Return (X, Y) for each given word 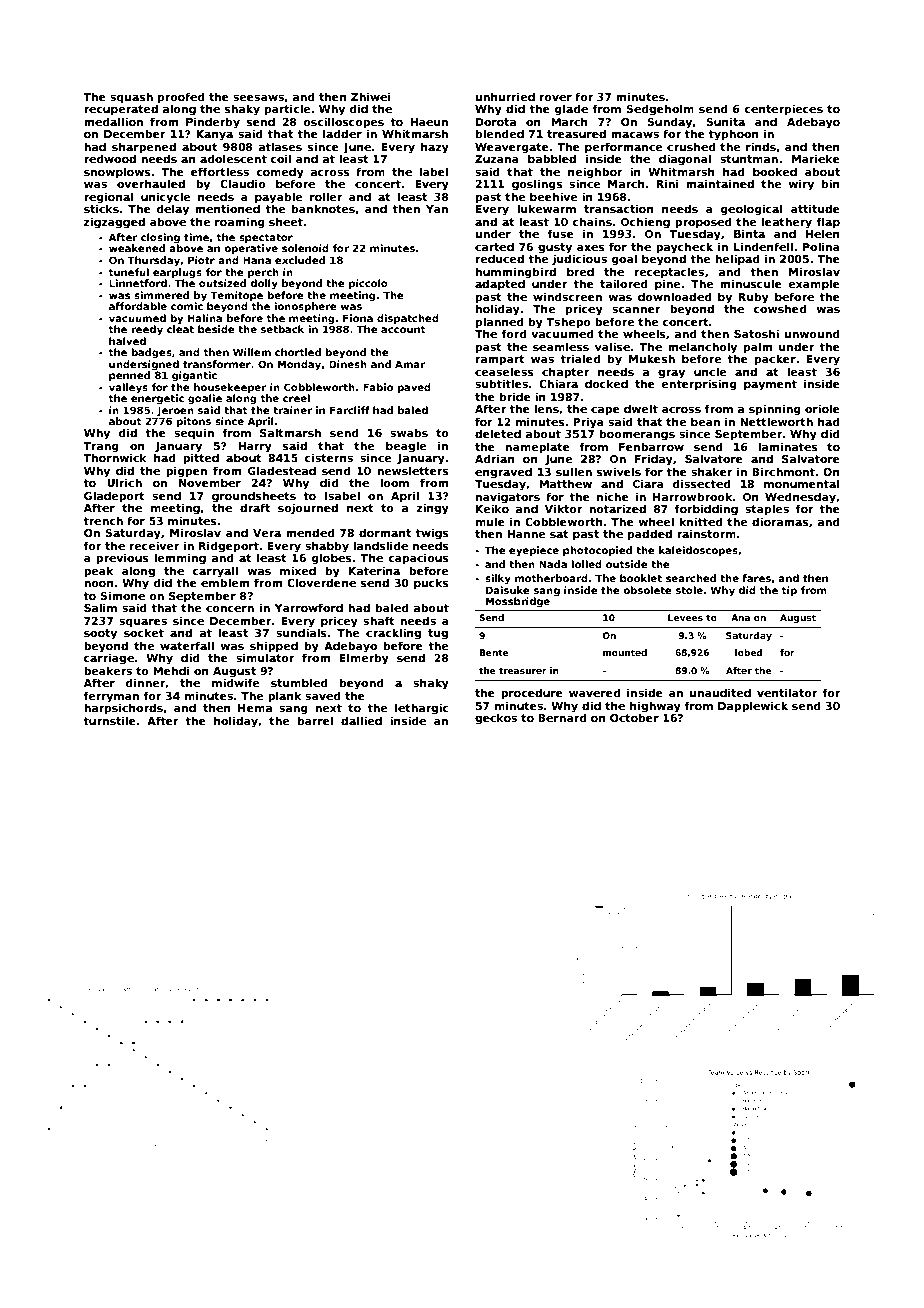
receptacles (669, 272)
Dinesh (348, 364)
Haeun (429, 122)
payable (278, 198)
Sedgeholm (660, 110)
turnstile (109, 720)
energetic (157, 399)
